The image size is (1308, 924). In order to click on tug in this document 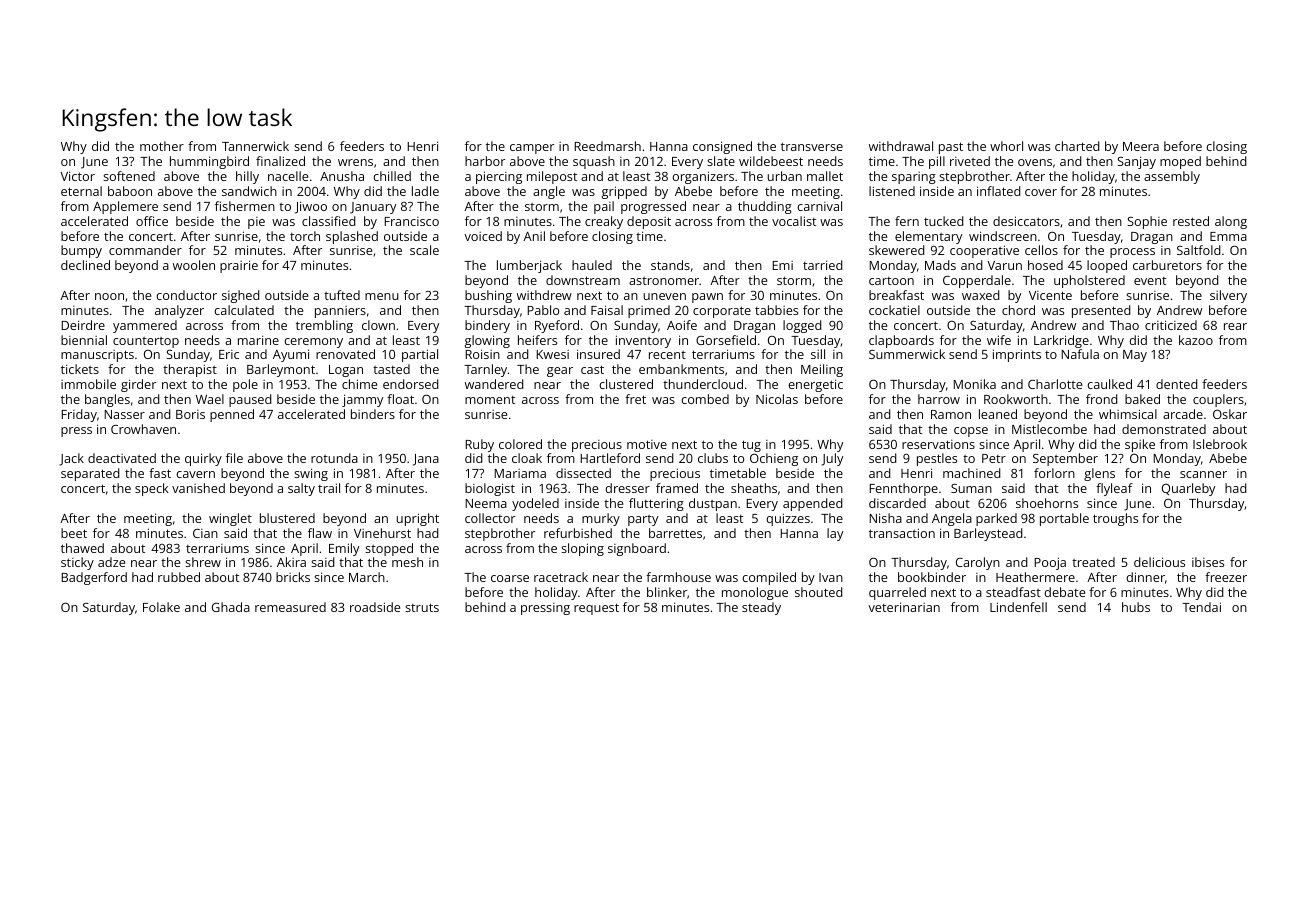, I will do `click(751, 446)`.
